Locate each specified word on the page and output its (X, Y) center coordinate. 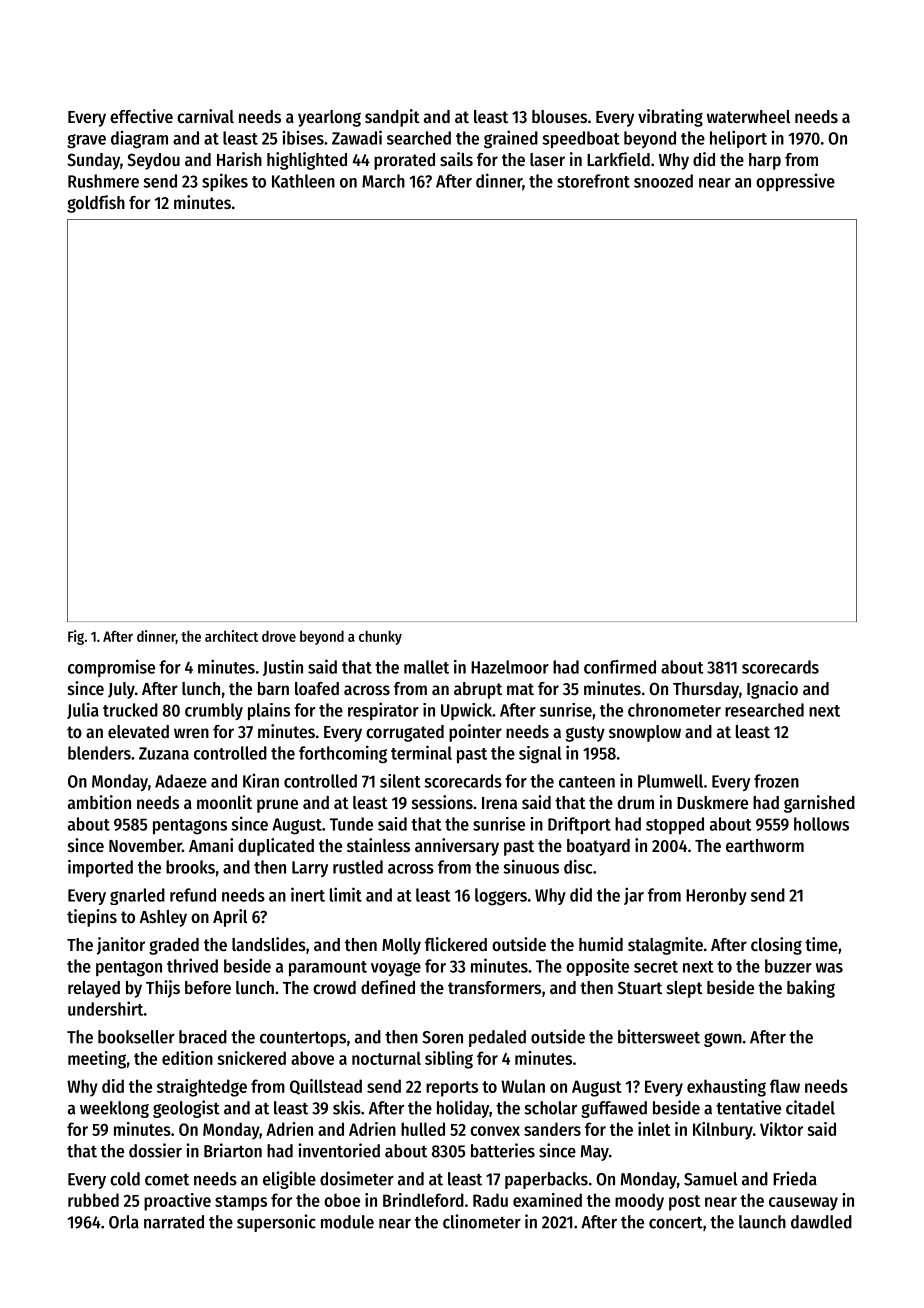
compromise (111, 668)
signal (540, 755)
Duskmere (712, 802)
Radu (490, 1200)
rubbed (93, 1200)
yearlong (329, 118)
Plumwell (670, 781)
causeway (803, 1204)
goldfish (96, 204)
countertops (303, 1039)
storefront (593, 181)
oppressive (795, 182)
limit (346, 894)
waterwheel (748, 116)
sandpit (392, 118)
